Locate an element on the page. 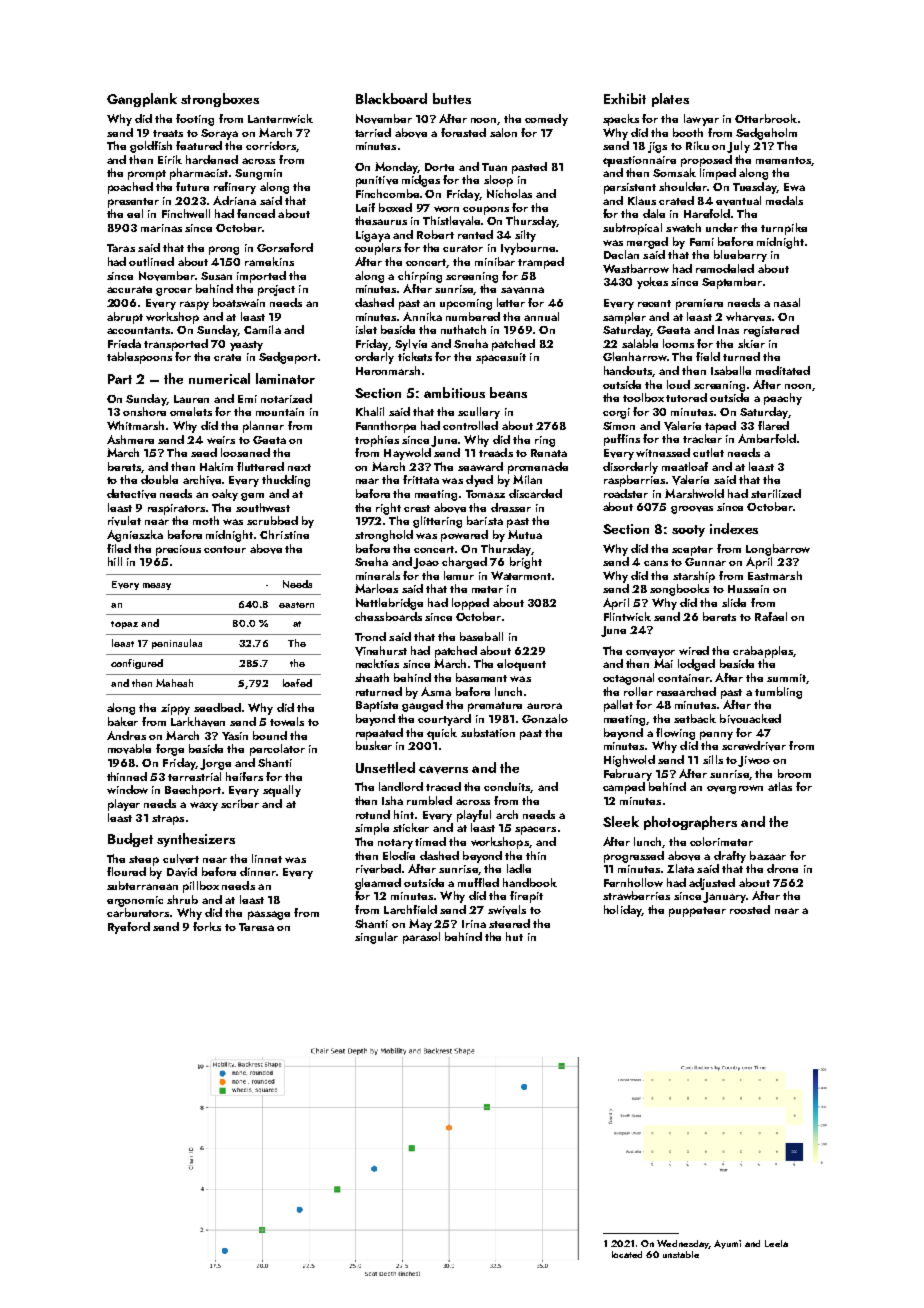 The width and height of the image is (924, 1308). located is located at coordinates (627, 1254).
